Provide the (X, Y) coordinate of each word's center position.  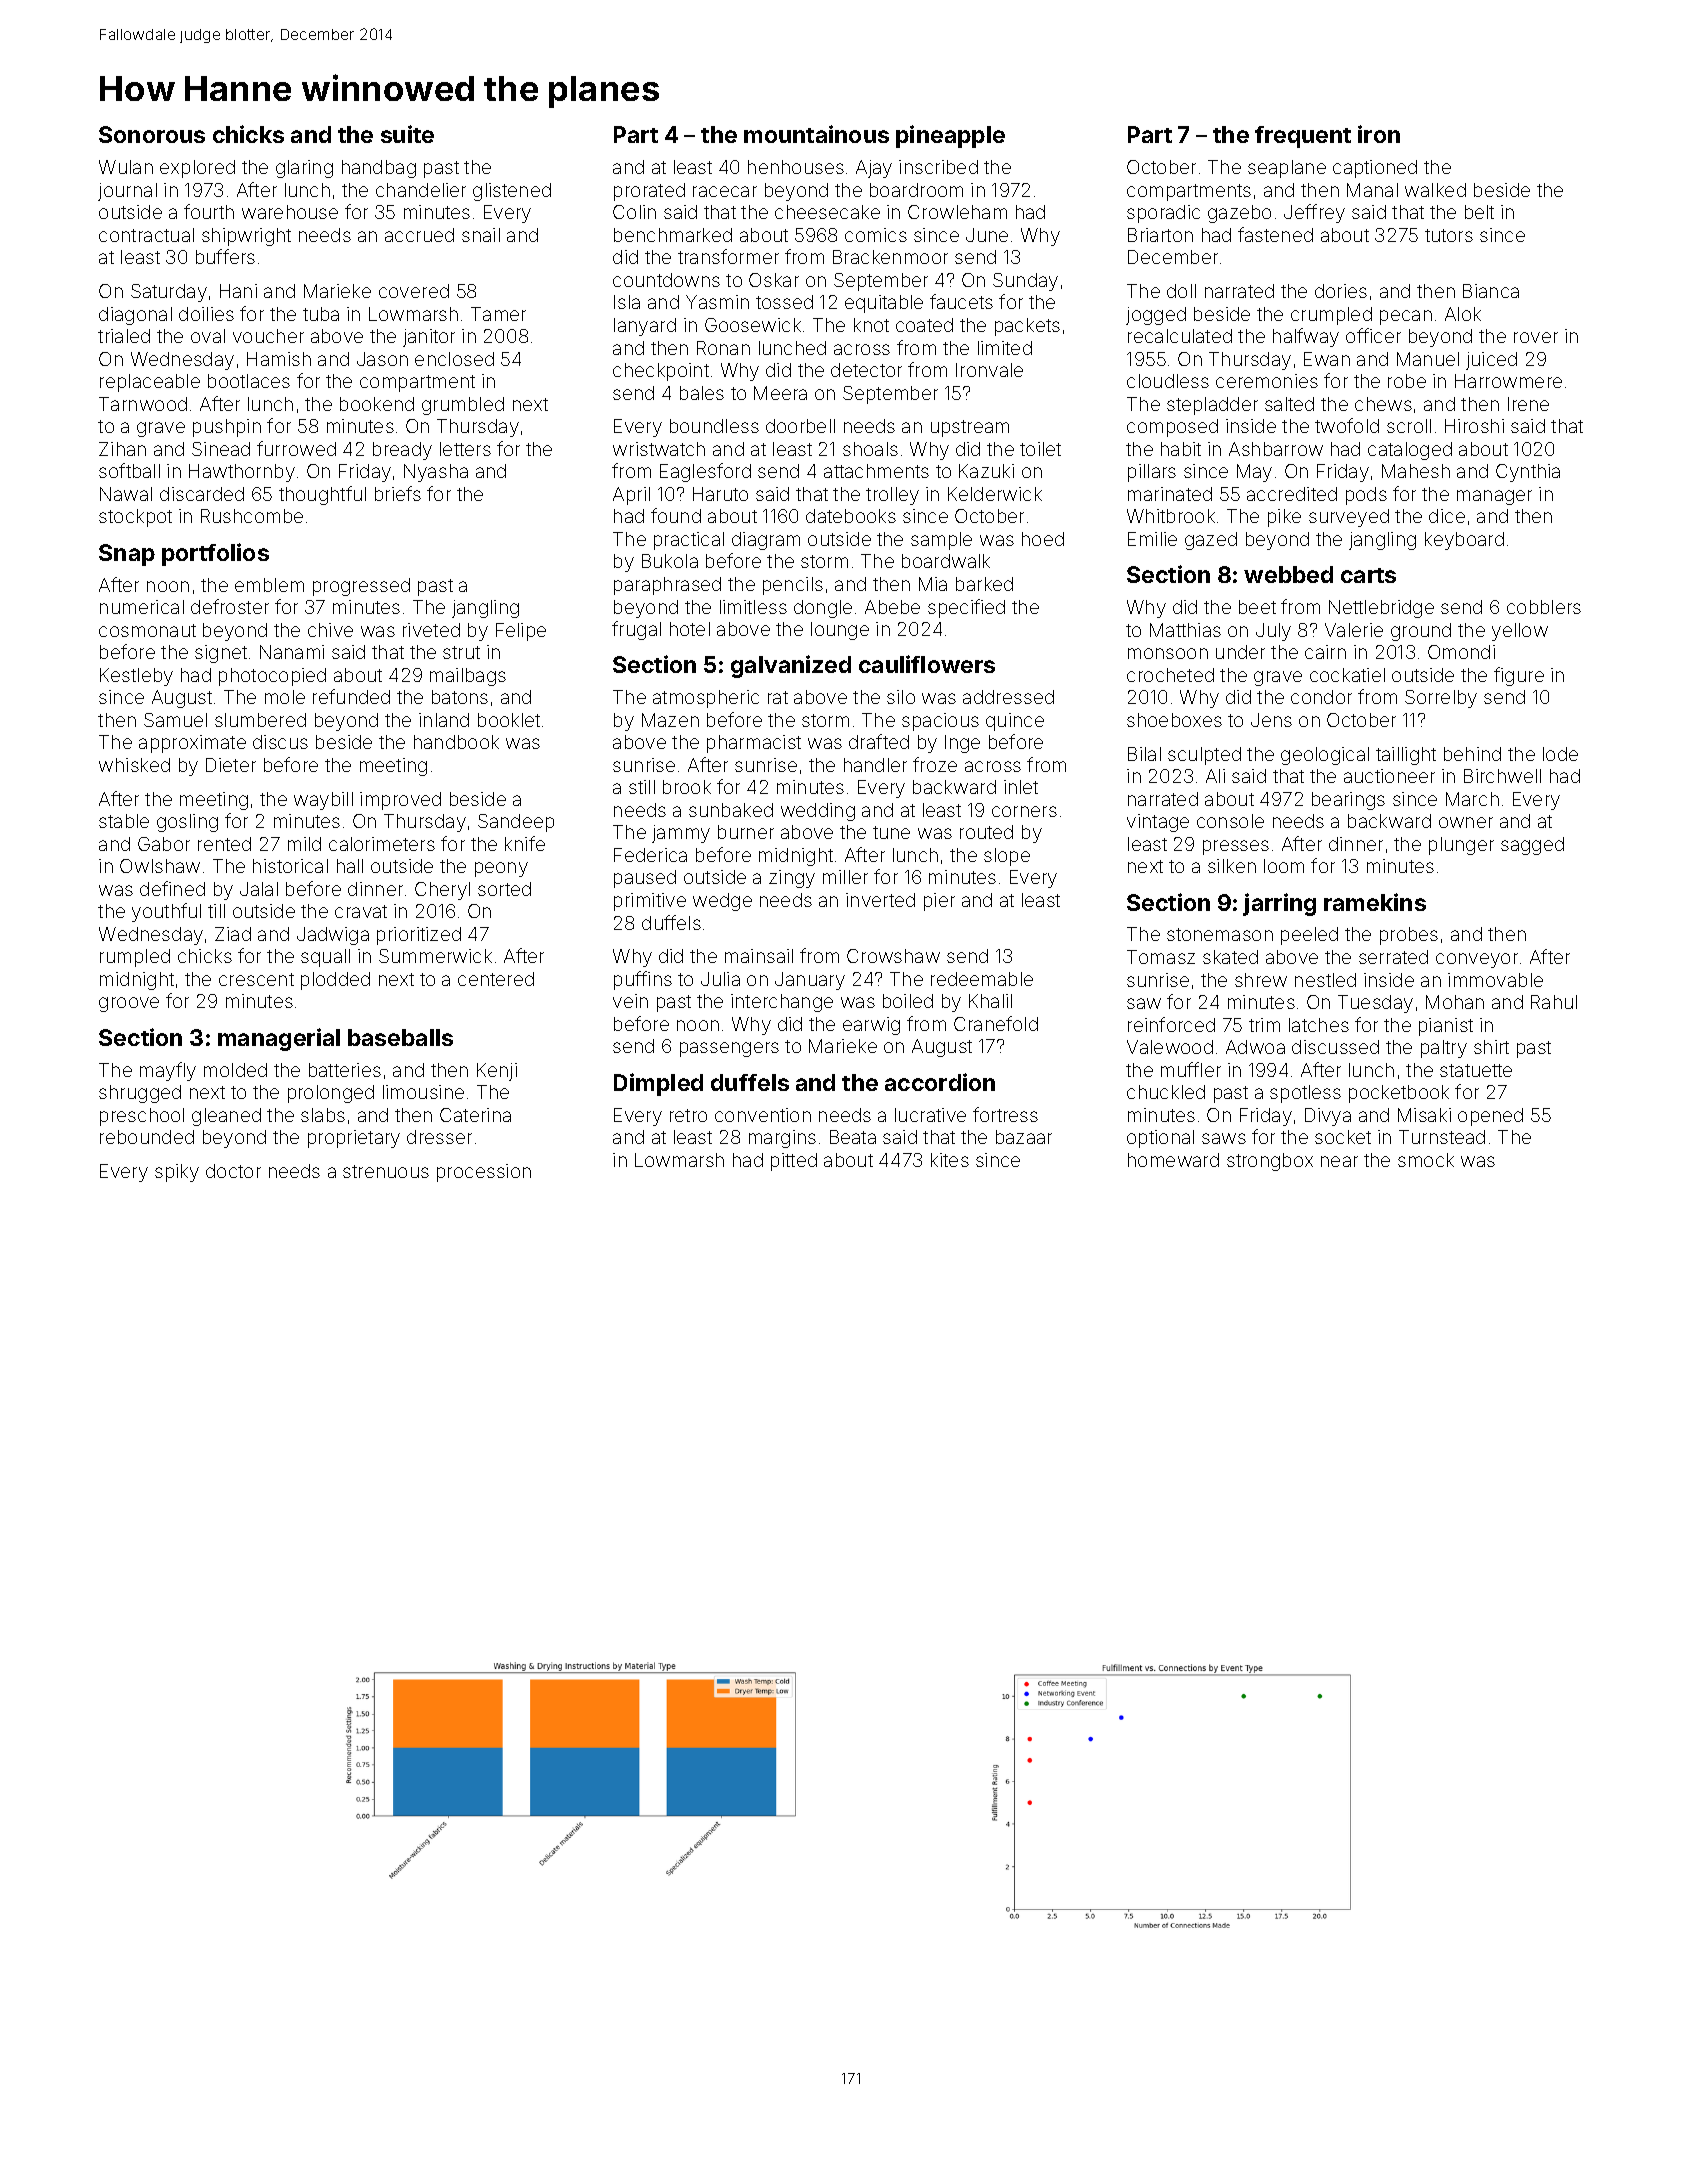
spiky (177, 1173)
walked (1435, 190)
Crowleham (957, 212)
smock (1426, 1160)
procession (484, 1173)
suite (407, 134)
